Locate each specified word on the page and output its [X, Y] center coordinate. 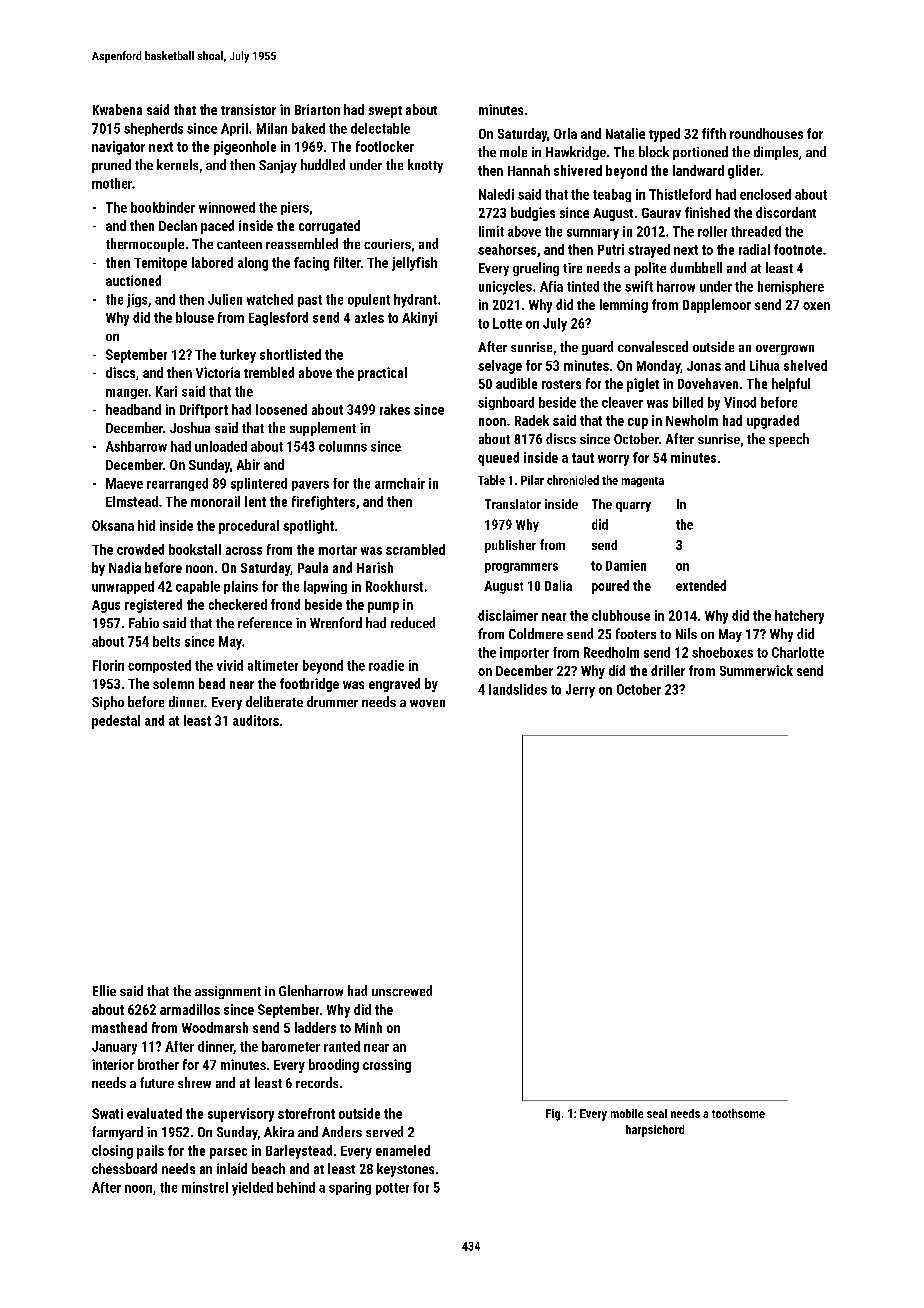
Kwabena [117, 109]
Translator [513, 504]
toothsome [738, 1113]
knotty [425, 166]
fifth [714, 133]
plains [241, 587]
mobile [627, 1113]
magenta [643, 482]
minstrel [205, 1187]
